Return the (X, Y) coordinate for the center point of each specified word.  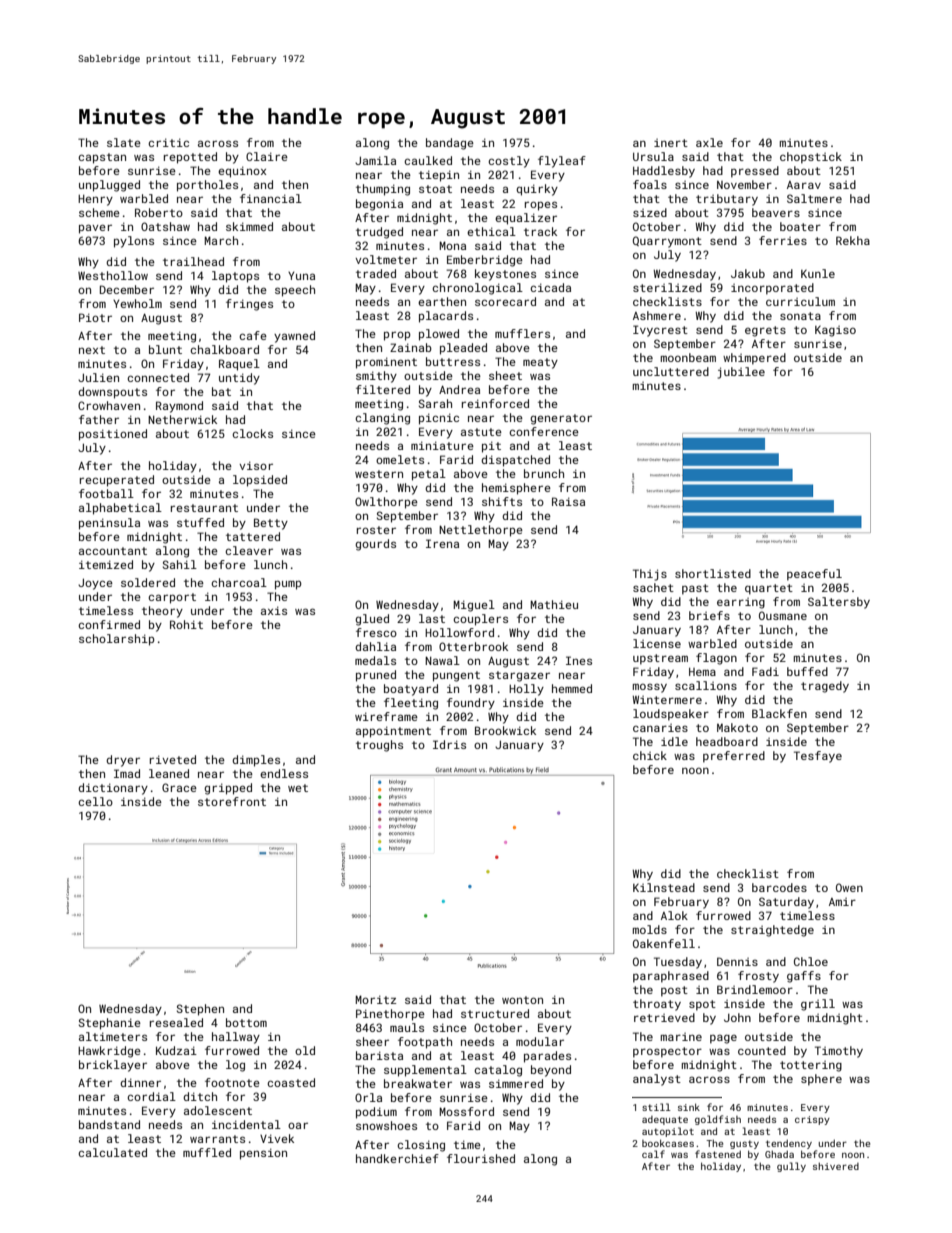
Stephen (200, 1010)
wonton (522, 1000)
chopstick (811, 158)
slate (124, 142)
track (540, 231)
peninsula (109, 524)
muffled (207, 1152)
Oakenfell (664, 943)
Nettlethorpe (481, 531)
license (657, 643)
